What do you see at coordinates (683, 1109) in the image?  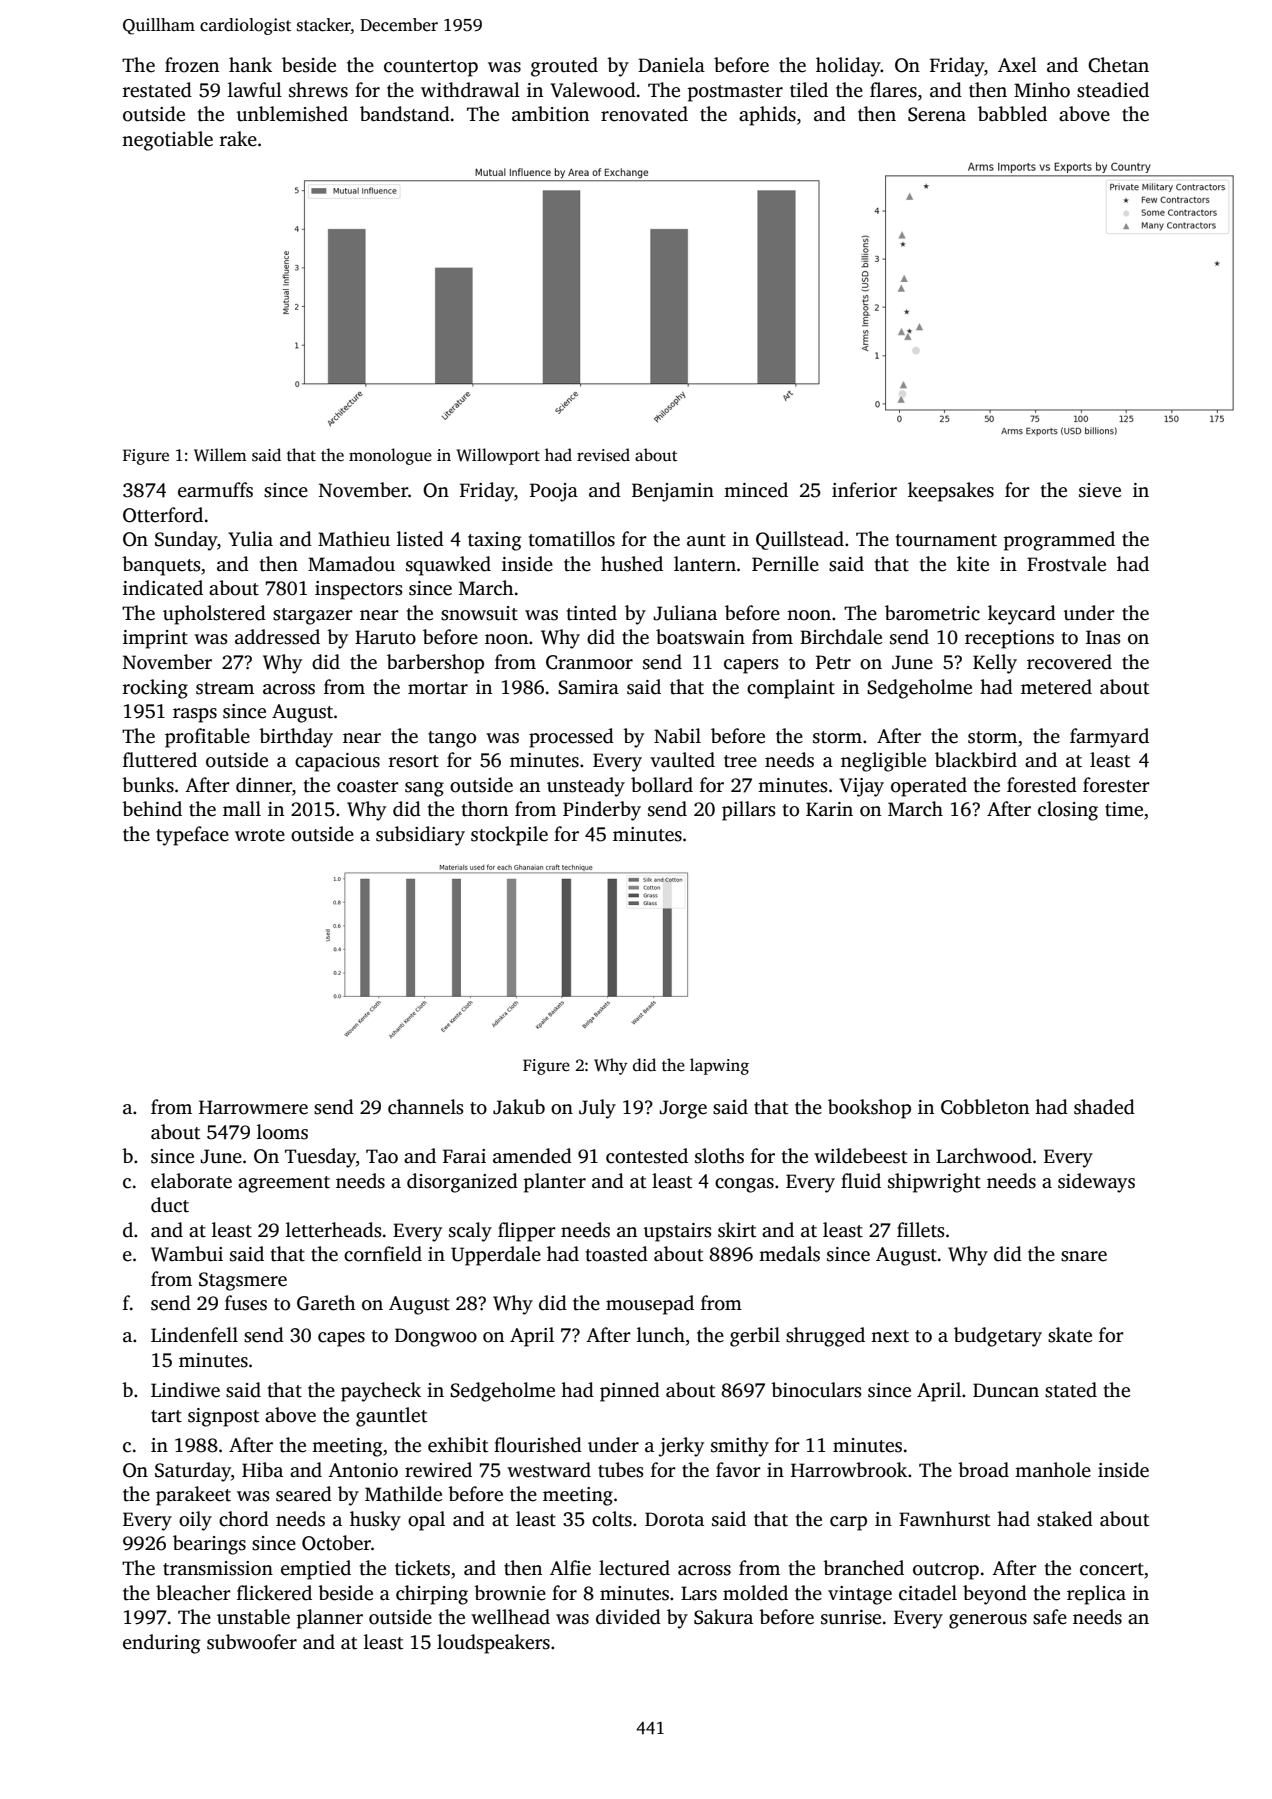 I see `Jorge` at bounding box center [683, 1109].
